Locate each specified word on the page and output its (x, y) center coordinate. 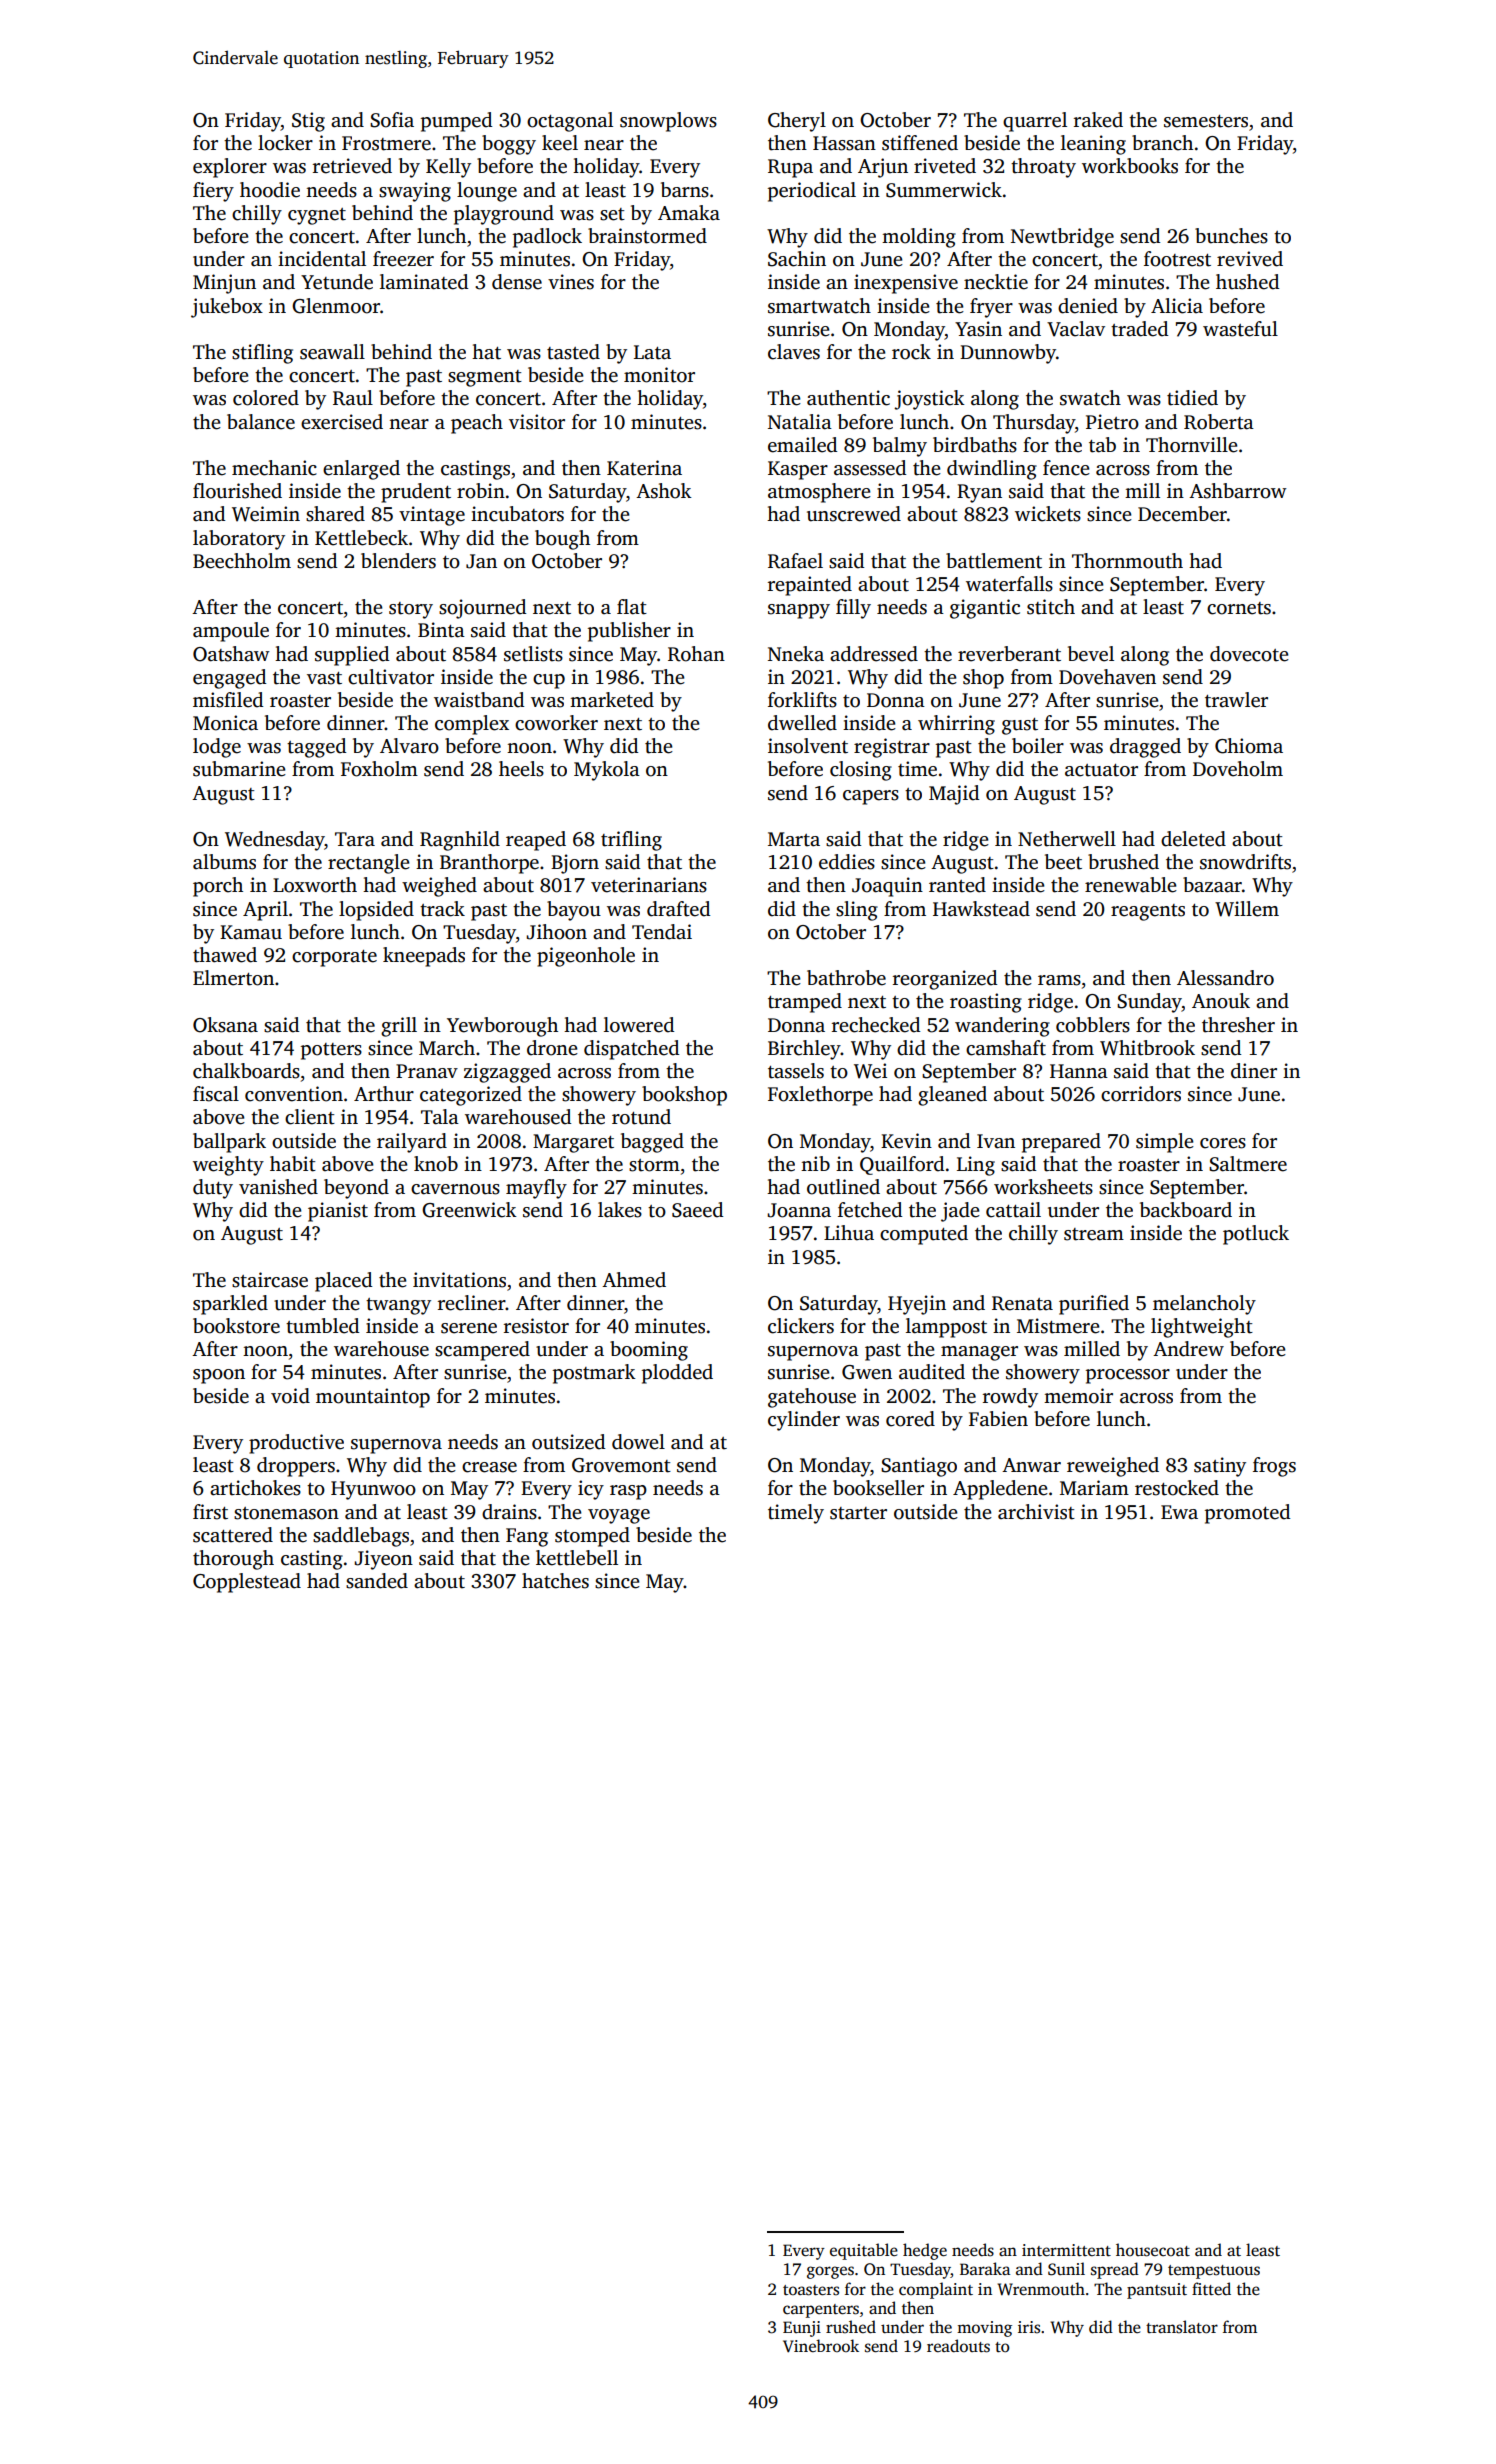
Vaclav (1076, 329)
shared (335, 514)
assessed (870, 468)
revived (1250, 259)
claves (794, 352)
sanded (377, 1581)
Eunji (802, 2329)
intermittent (1066, 2250)
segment (485, 378)
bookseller (878, 1488)
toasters (811, 2290)
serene (469, 1328)
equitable (864, 2251)
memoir (1078, 1396)
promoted (1247, 1514)
